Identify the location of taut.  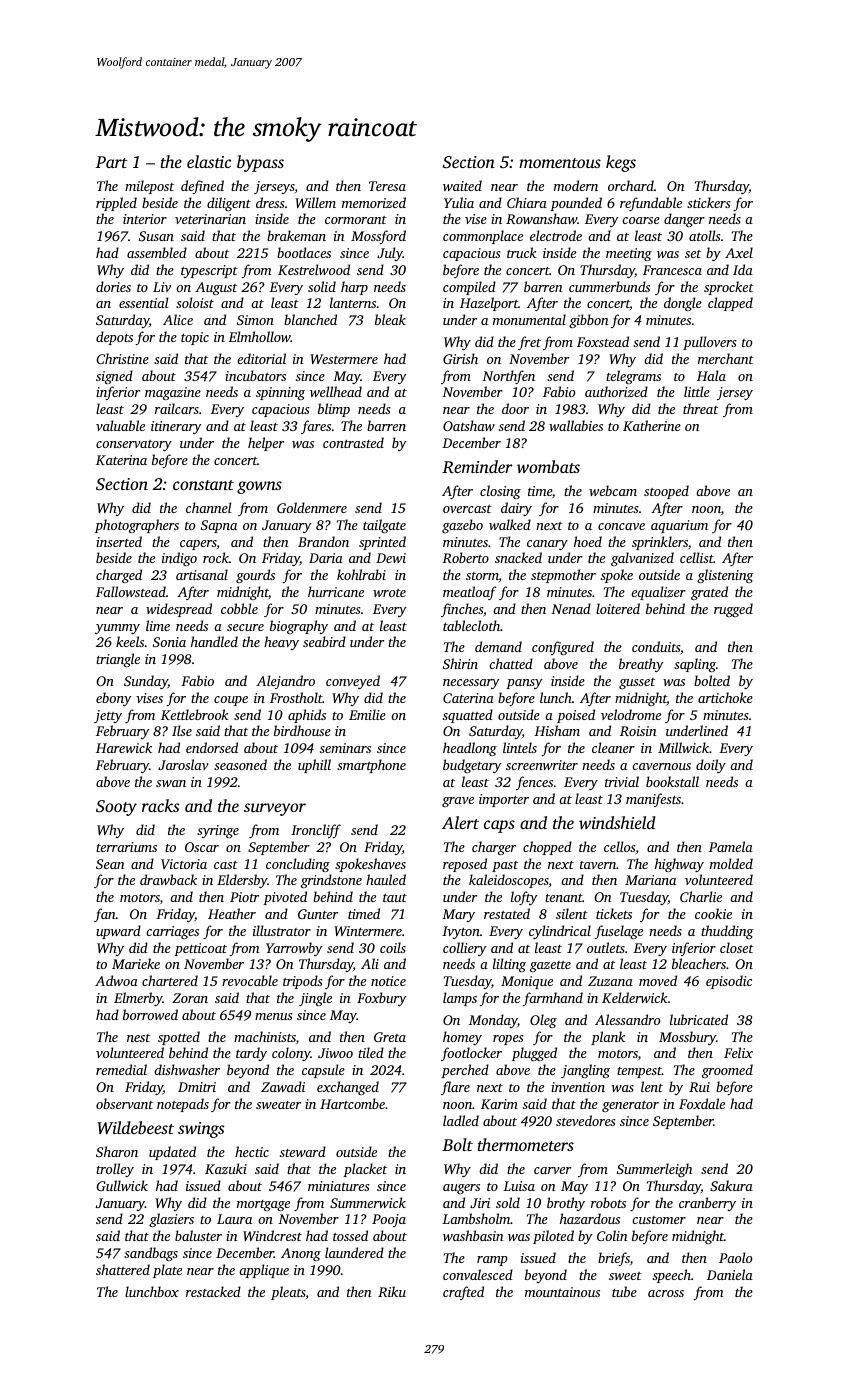
(395, 898).
